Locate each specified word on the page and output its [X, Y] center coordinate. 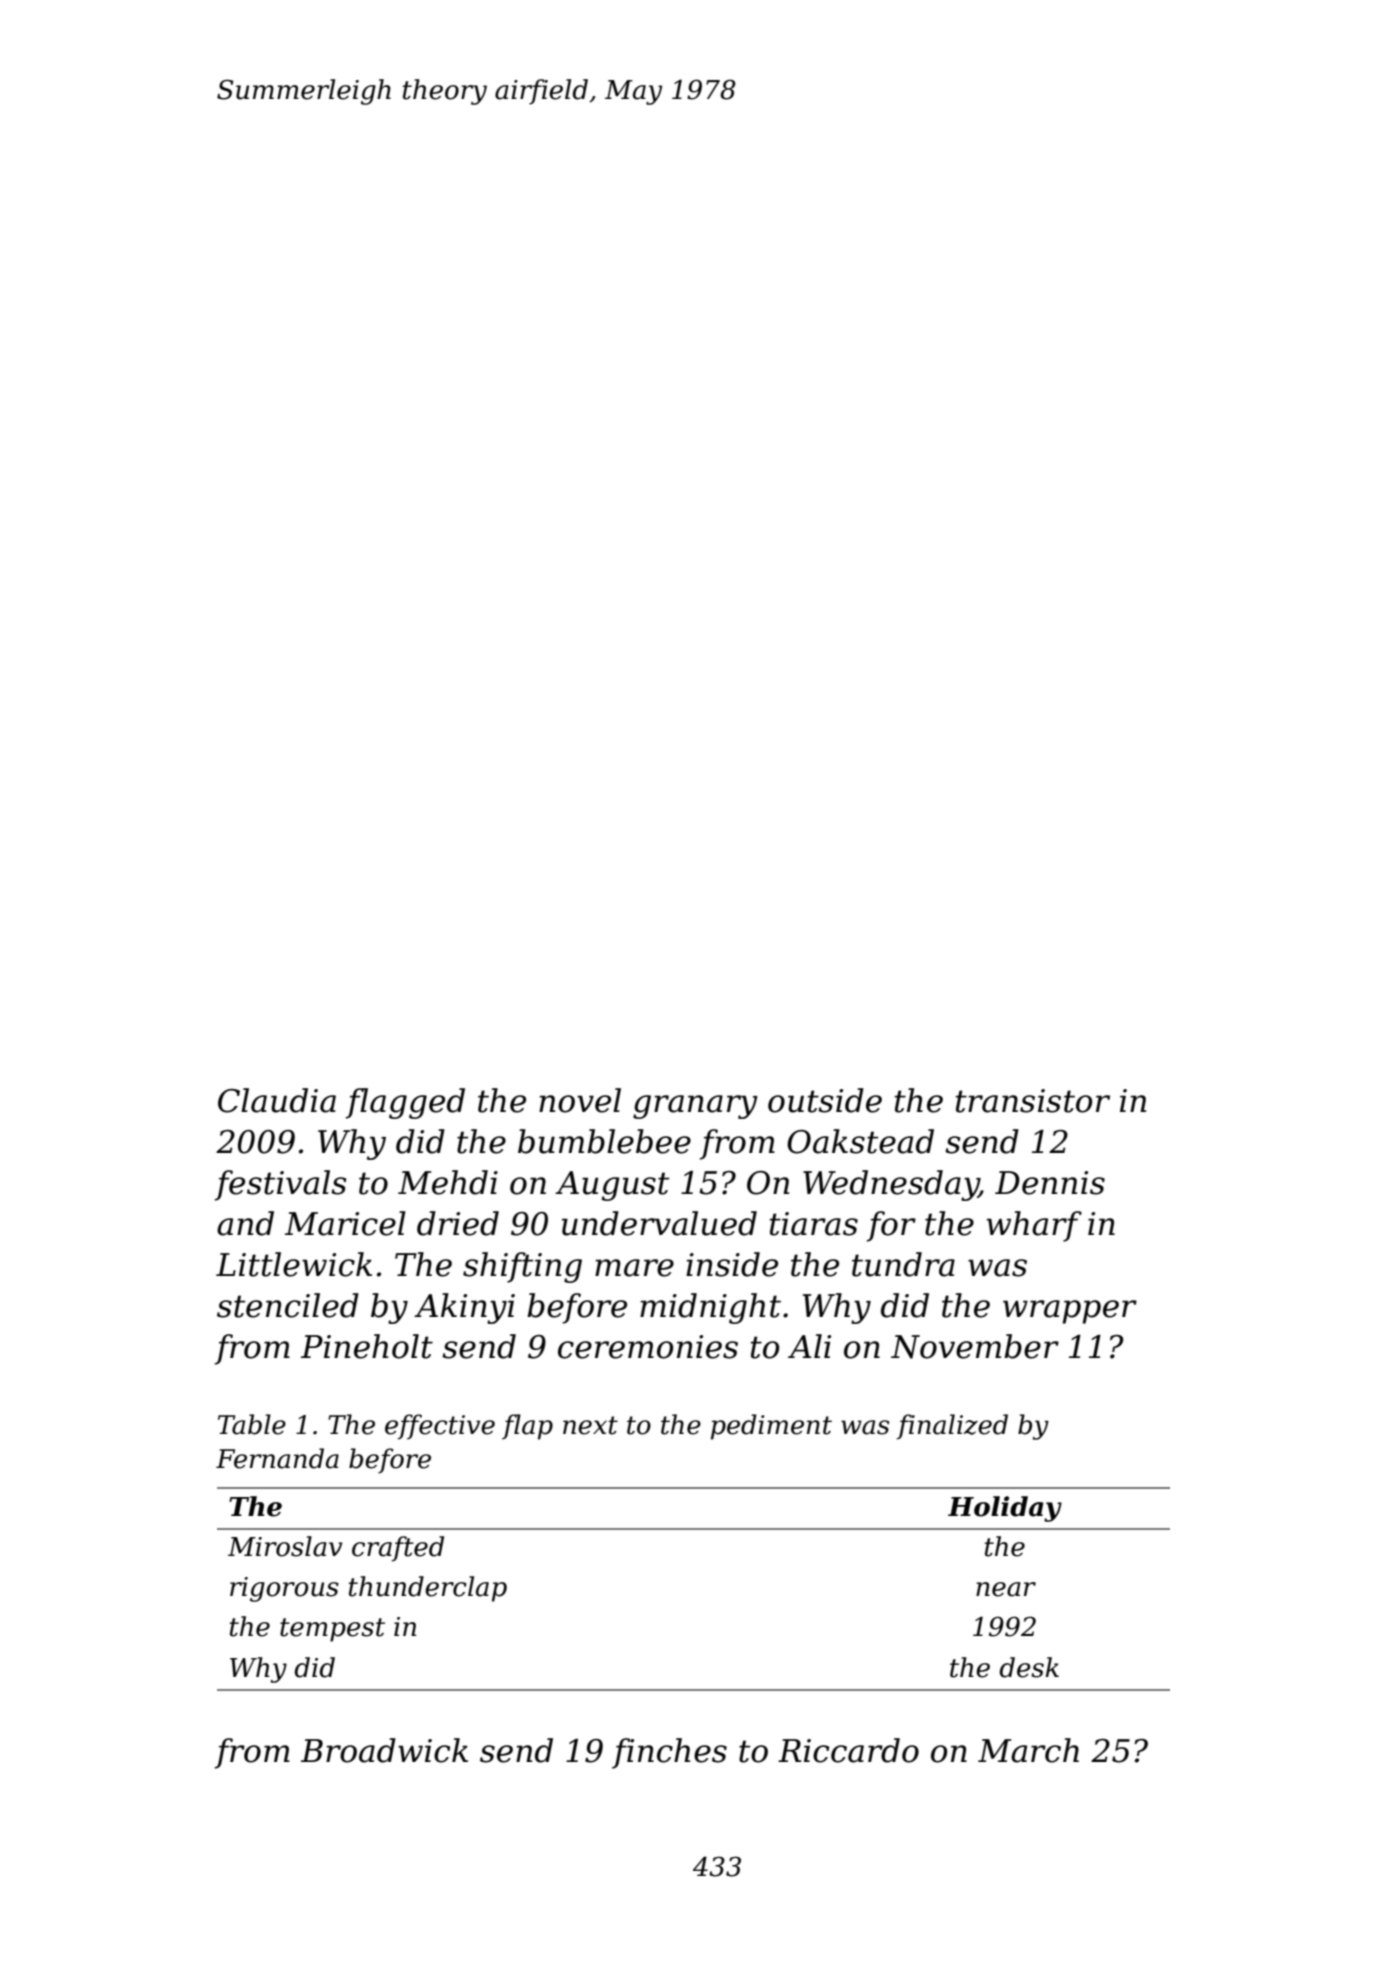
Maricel [345, 1223]
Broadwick [384, 1750]
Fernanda [277, 1458]
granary [695, 1107]
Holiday [1005, 1509]
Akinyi [464, 1308]
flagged [405, 1103]
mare [634, 1268]
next [590, 1425]
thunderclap [428, 1589]
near [1006, 1589]
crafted [398, 1549]
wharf [1034, 1226]
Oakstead [860, 1141]
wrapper [1070, 1312]
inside [732, 1264]
